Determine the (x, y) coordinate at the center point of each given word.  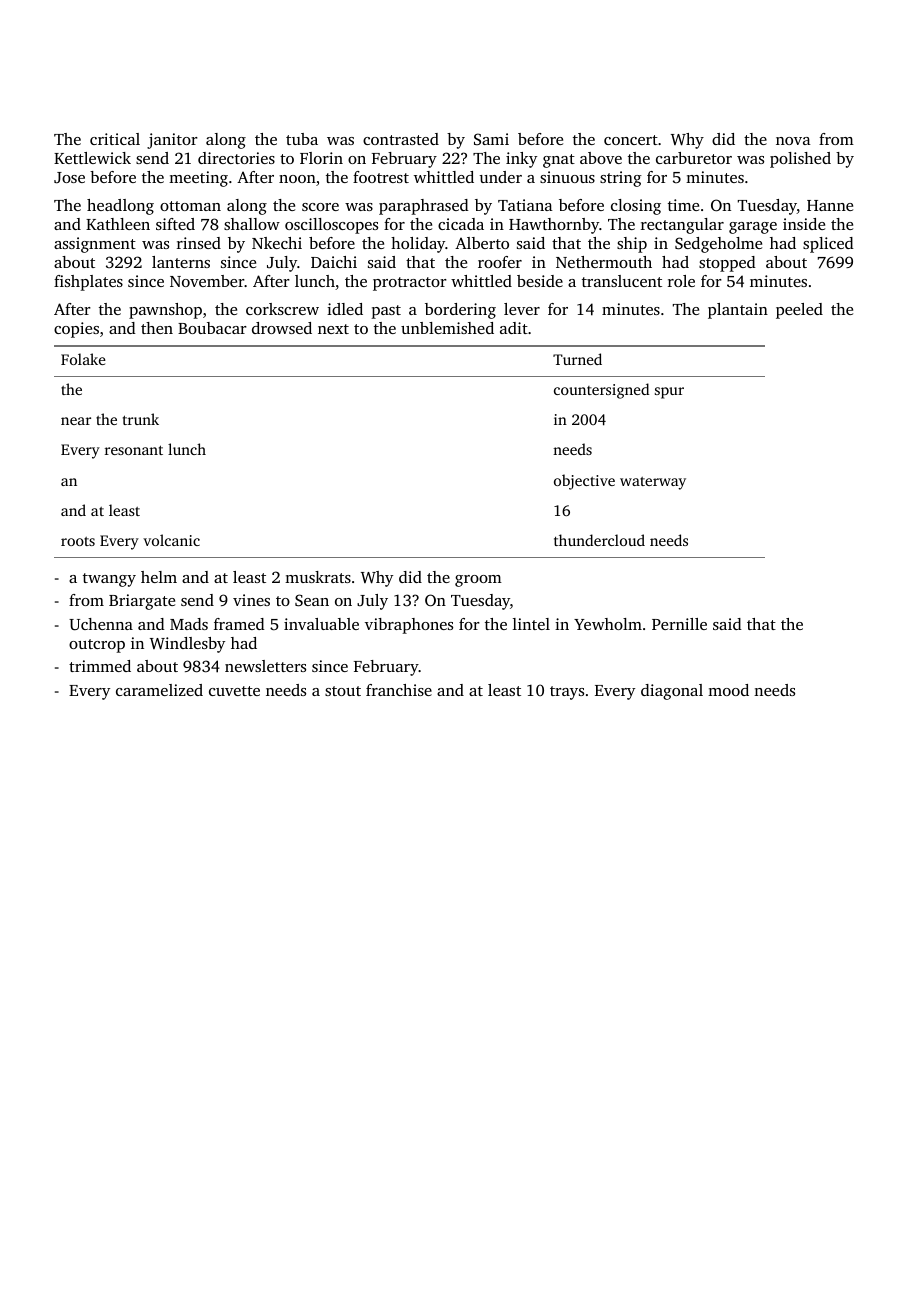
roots (78, 541)
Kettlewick (92, 158)
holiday (418, 245)
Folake (83, 359)
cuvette (234, 691)
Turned (577, 359)
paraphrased (424, 207)
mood (728, 690)
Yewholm (608, 624)
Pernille (679, 624)
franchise (399, 690)
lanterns (181, 262)
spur (669, 393)
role (681, 281)
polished (800, 160)
